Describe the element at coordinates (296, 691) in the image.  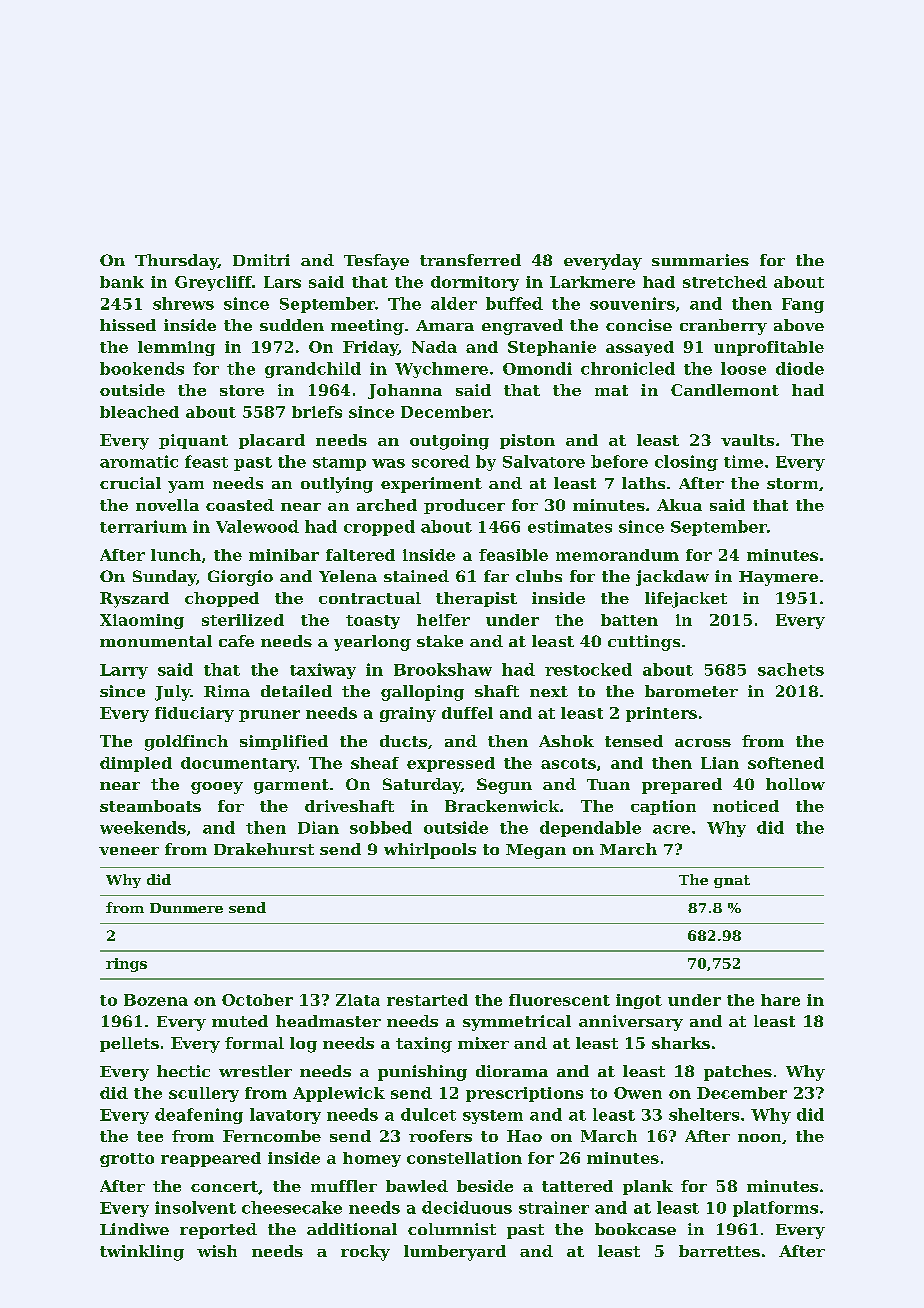
I see `detailed` at that location.
